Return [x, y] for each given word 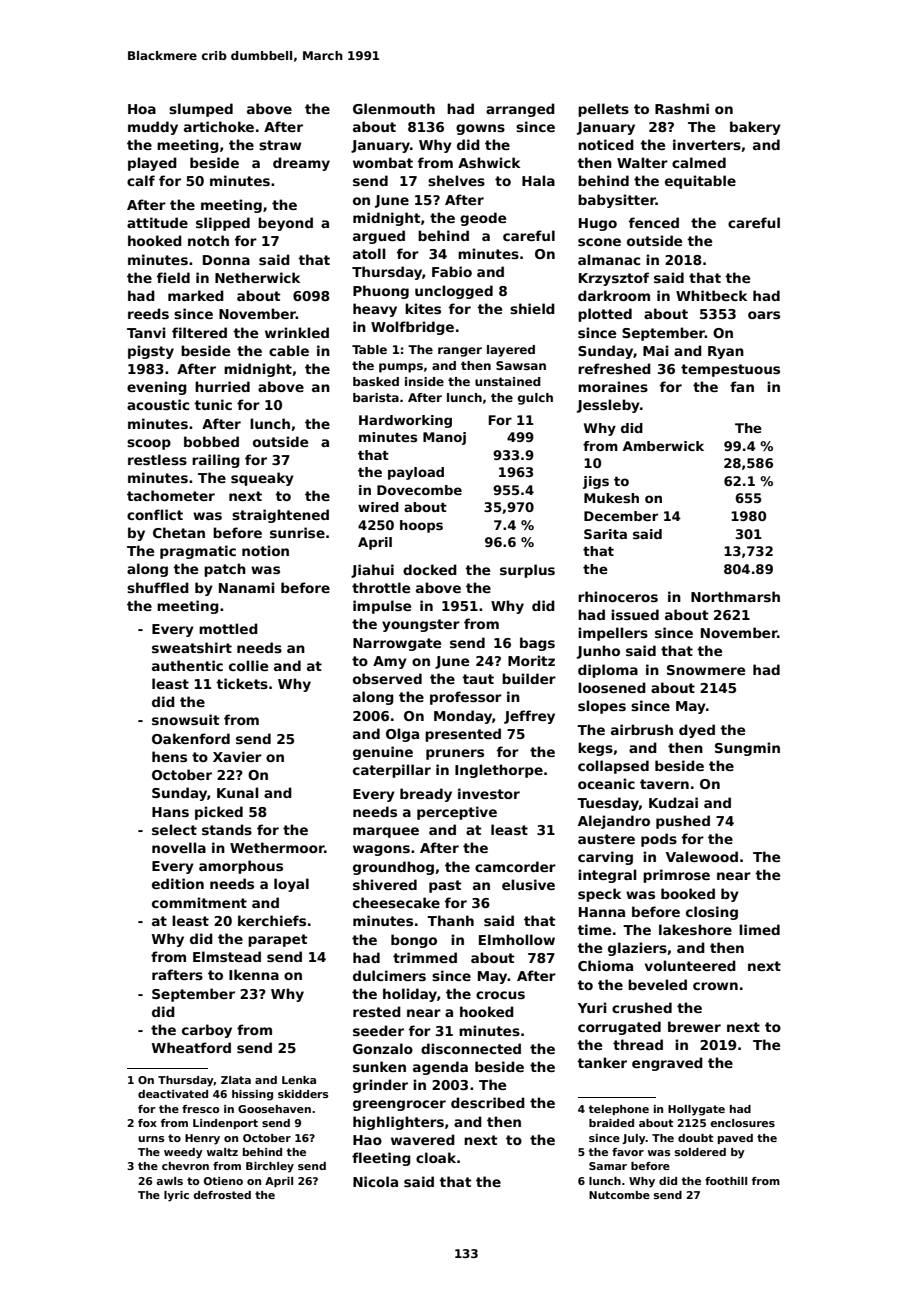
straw [280, 145]
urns [151, 1139]
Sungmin [747, 749]
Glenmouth [394, 108]
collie [248, 665]
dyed [697, 731]
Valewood [702, 856]
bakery [755, 128]
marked [196, 295]
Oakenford [191, 738]
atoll [369, 253]
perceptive [457, 813]
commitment [199, 902]
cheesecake [396, 902]
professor [466, 698]
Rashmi [682, 108]
